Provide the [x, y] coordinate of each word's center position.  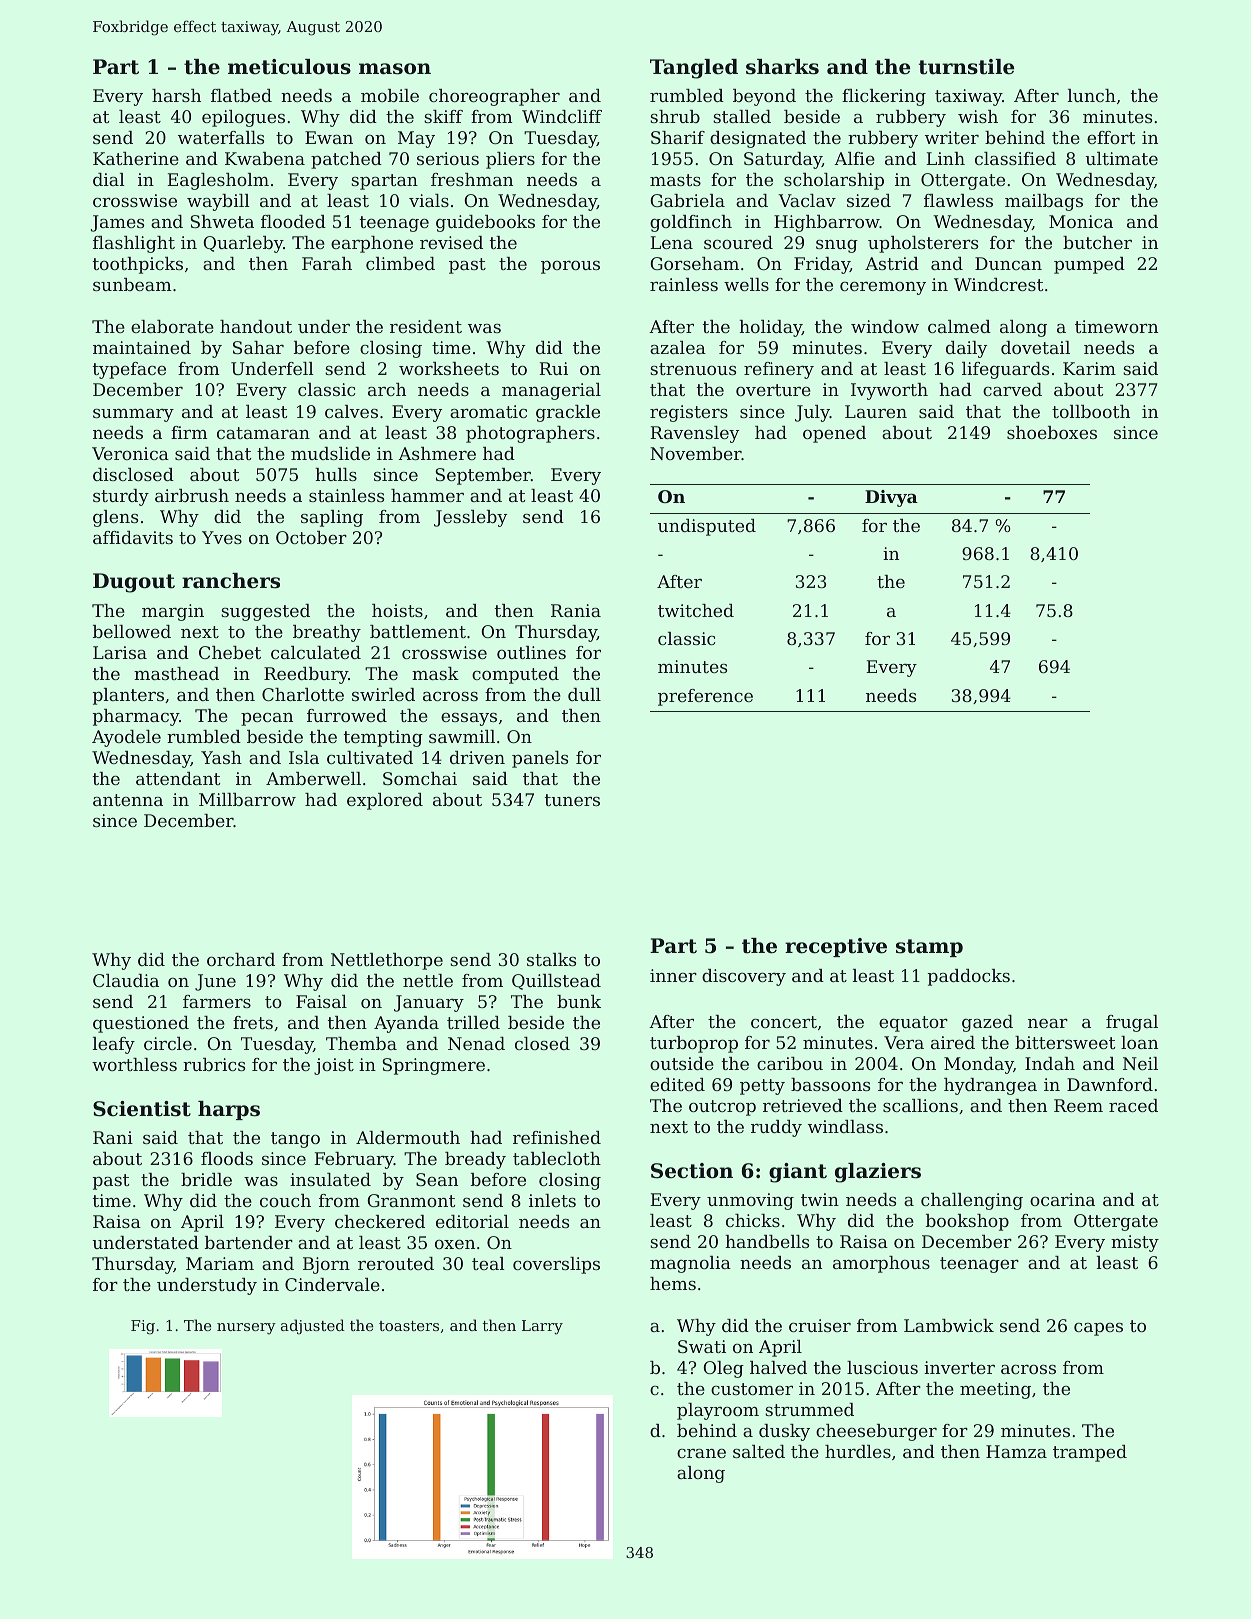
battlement [418, 631]
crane [701, 1453]
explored [385, 801]
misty [1135, 1243]
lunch [1092, 95]
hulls [336, 474]
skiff [443, 116]
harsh [176, 95]
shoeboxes [1052, 432]
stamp [929, 948]
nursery [246, 1329]
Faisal [321, 1001]
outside [682, 1063]
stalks [551, 959]
